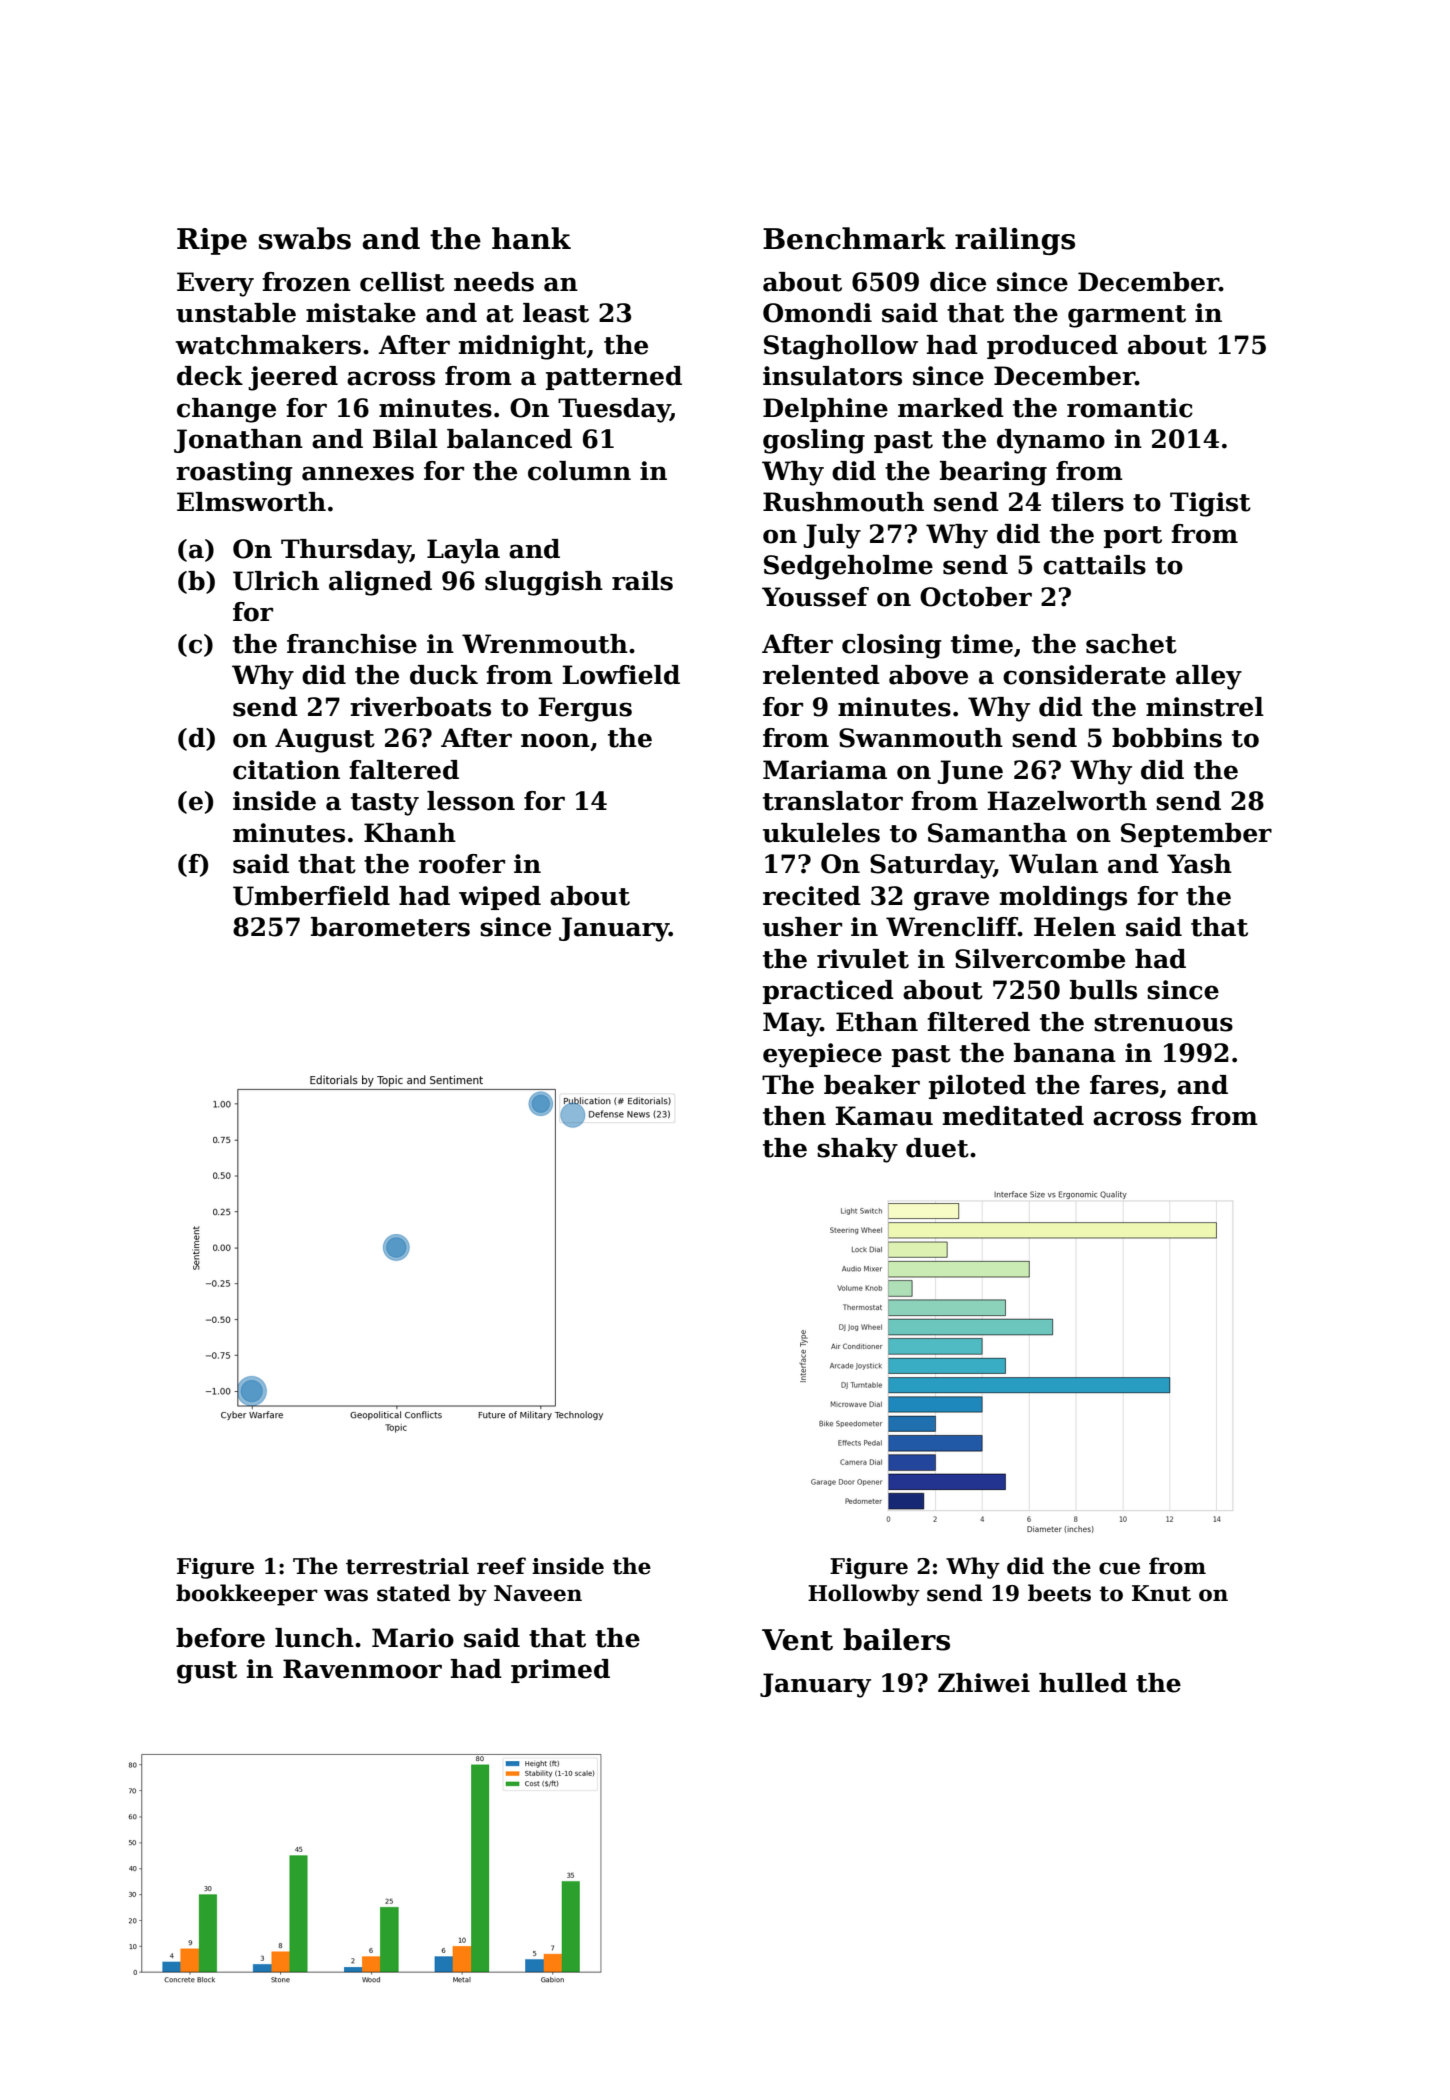  Describe the element at coordinates (984, 1683) in the document. I see `Zhiwei` at that location.
